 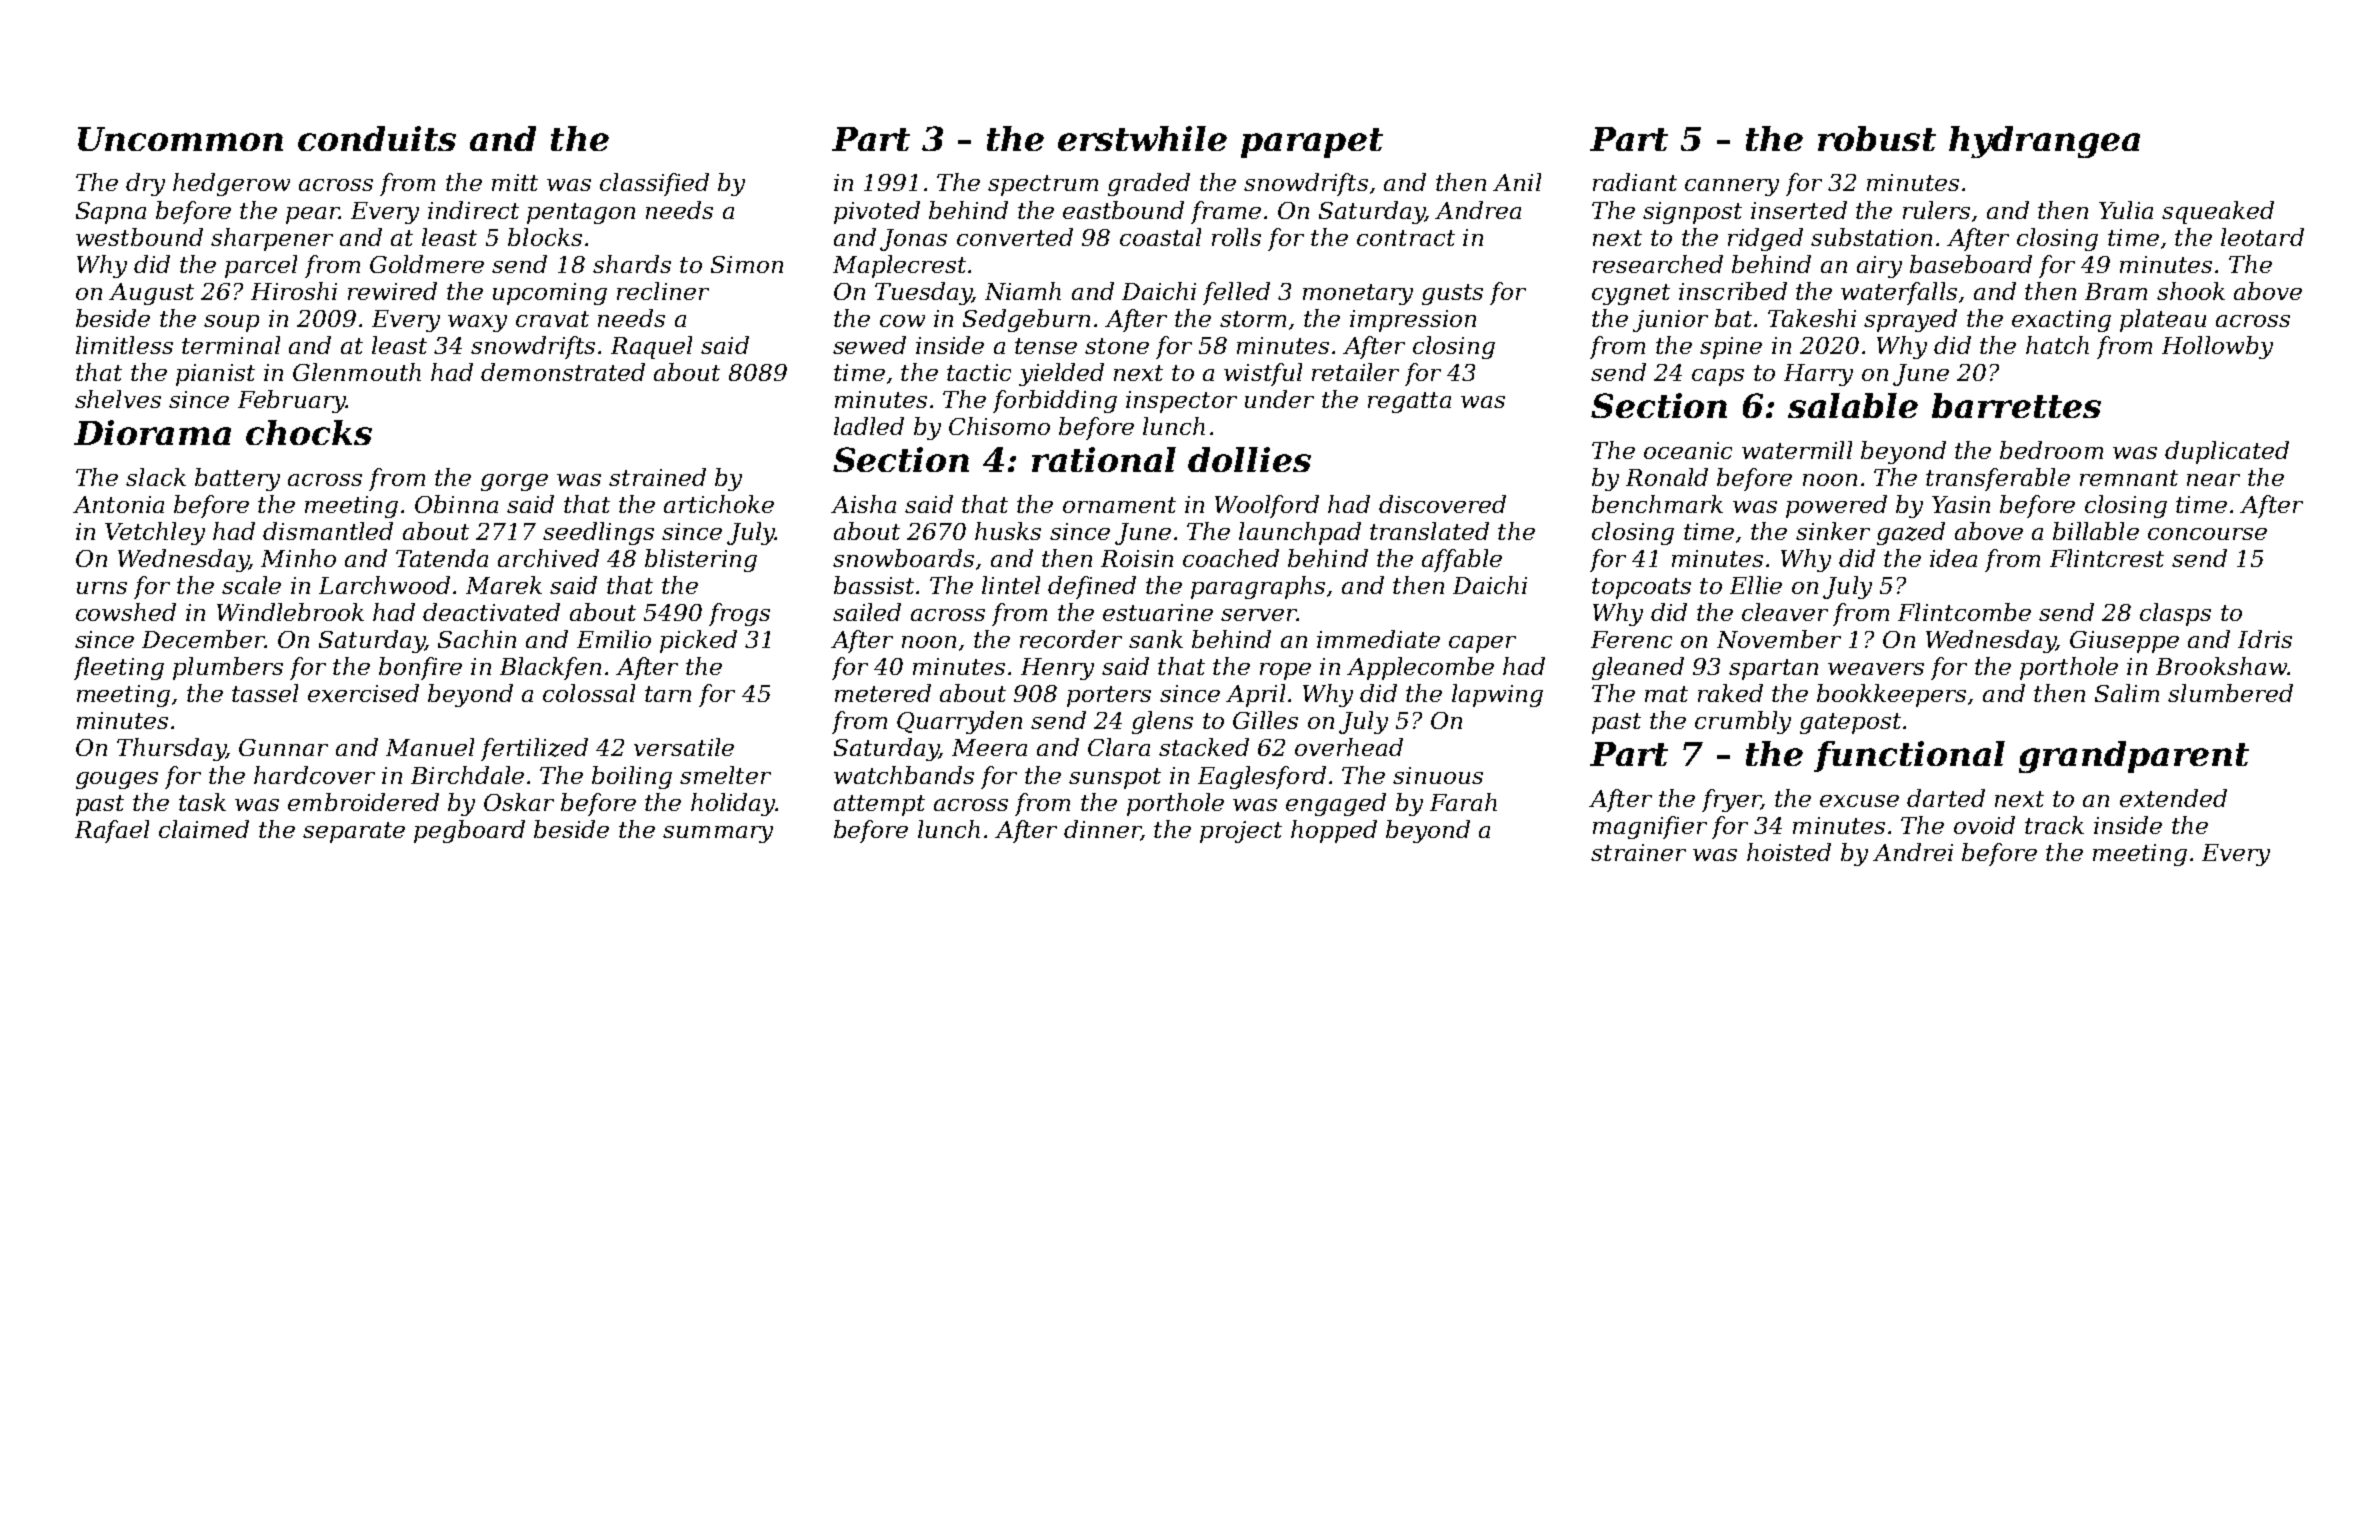 I want to click on hydrangea, so click(x=2044, y=142).
